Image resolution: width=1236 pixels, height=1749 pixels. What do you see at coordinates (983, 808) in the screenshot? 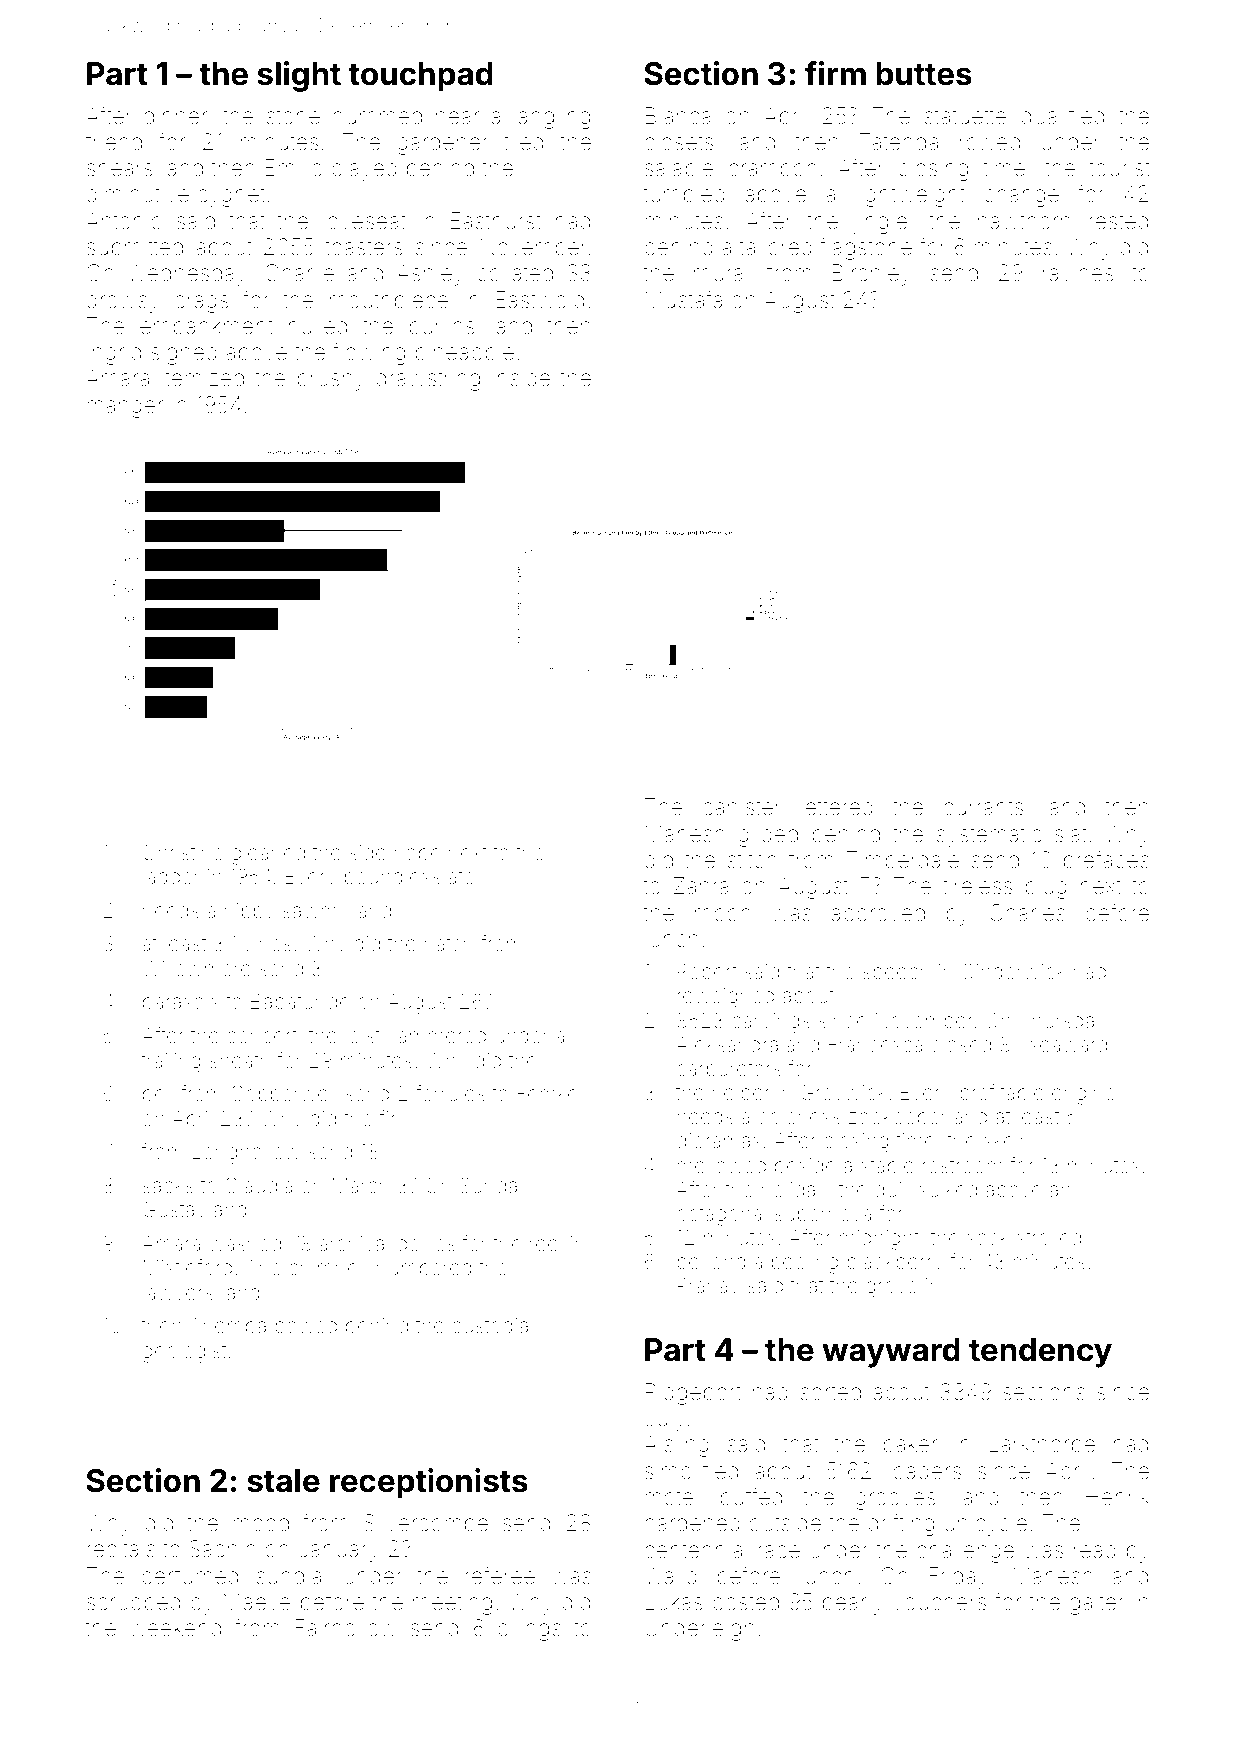
I see `currants` at bounding box center [983, 808].
